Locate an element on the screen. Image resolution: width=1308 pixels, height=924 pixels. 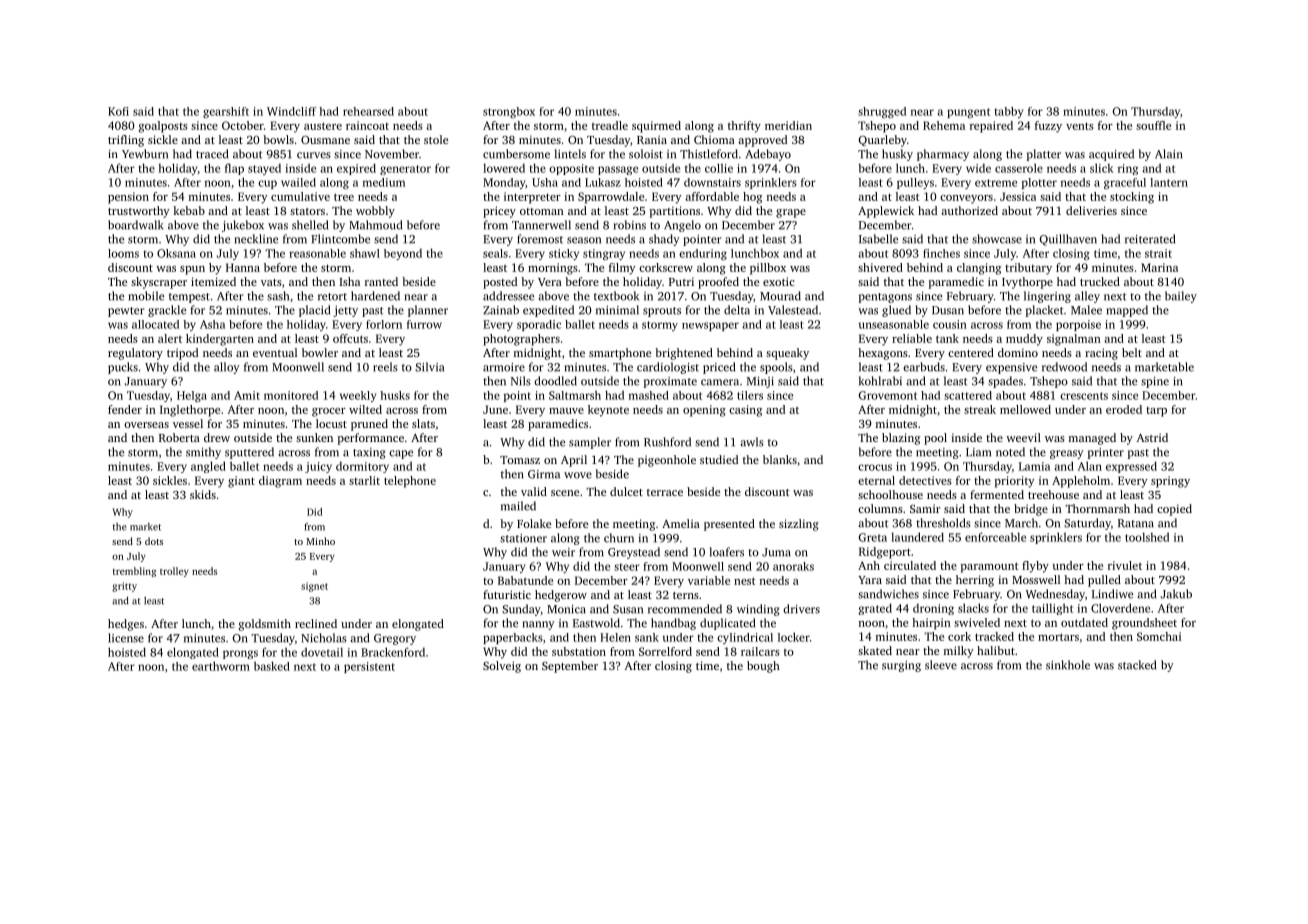
sampler is located at coordinates (590, 443).
